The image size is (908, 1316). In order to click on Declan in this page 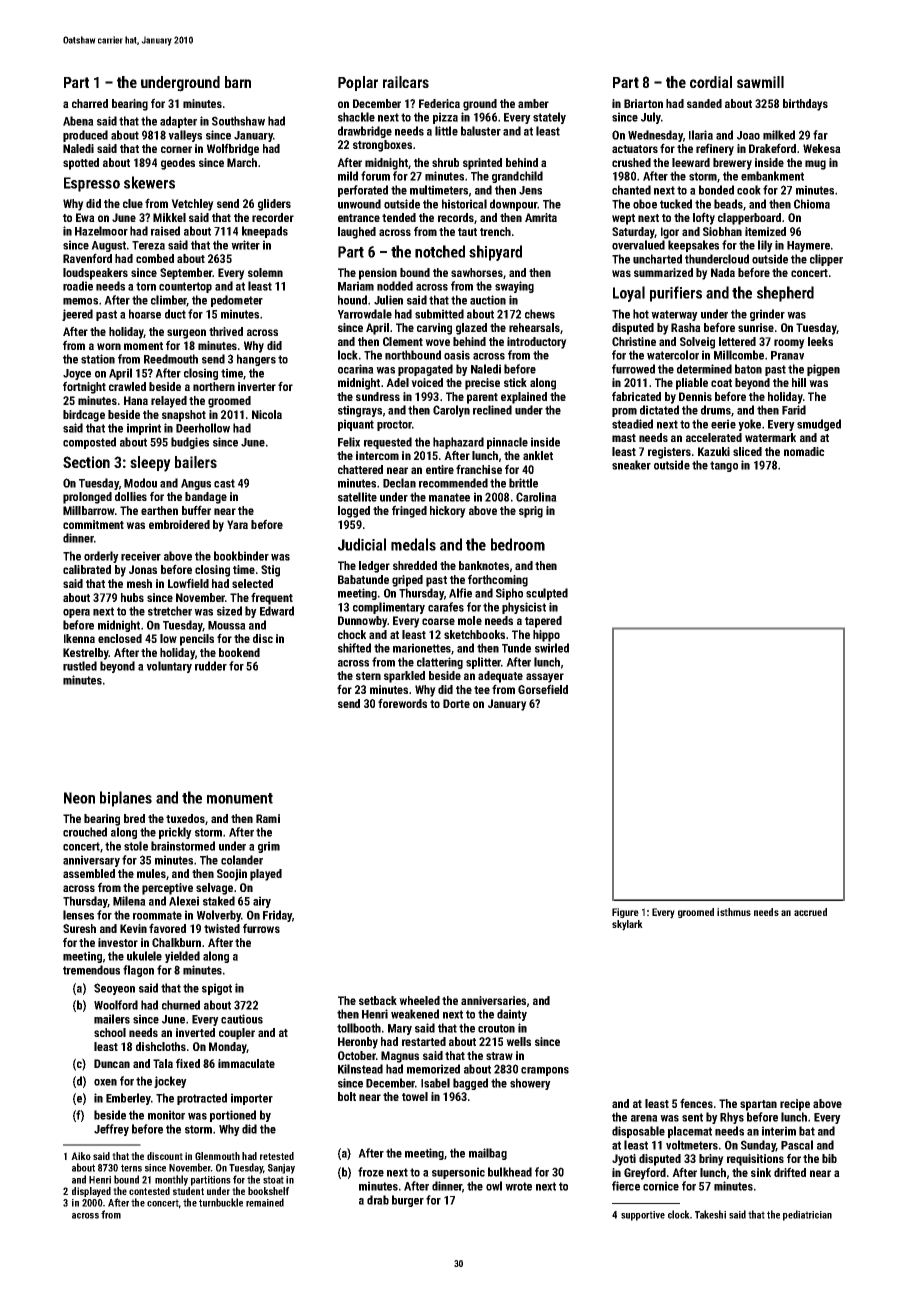, I will do `click(399, 483)`.
